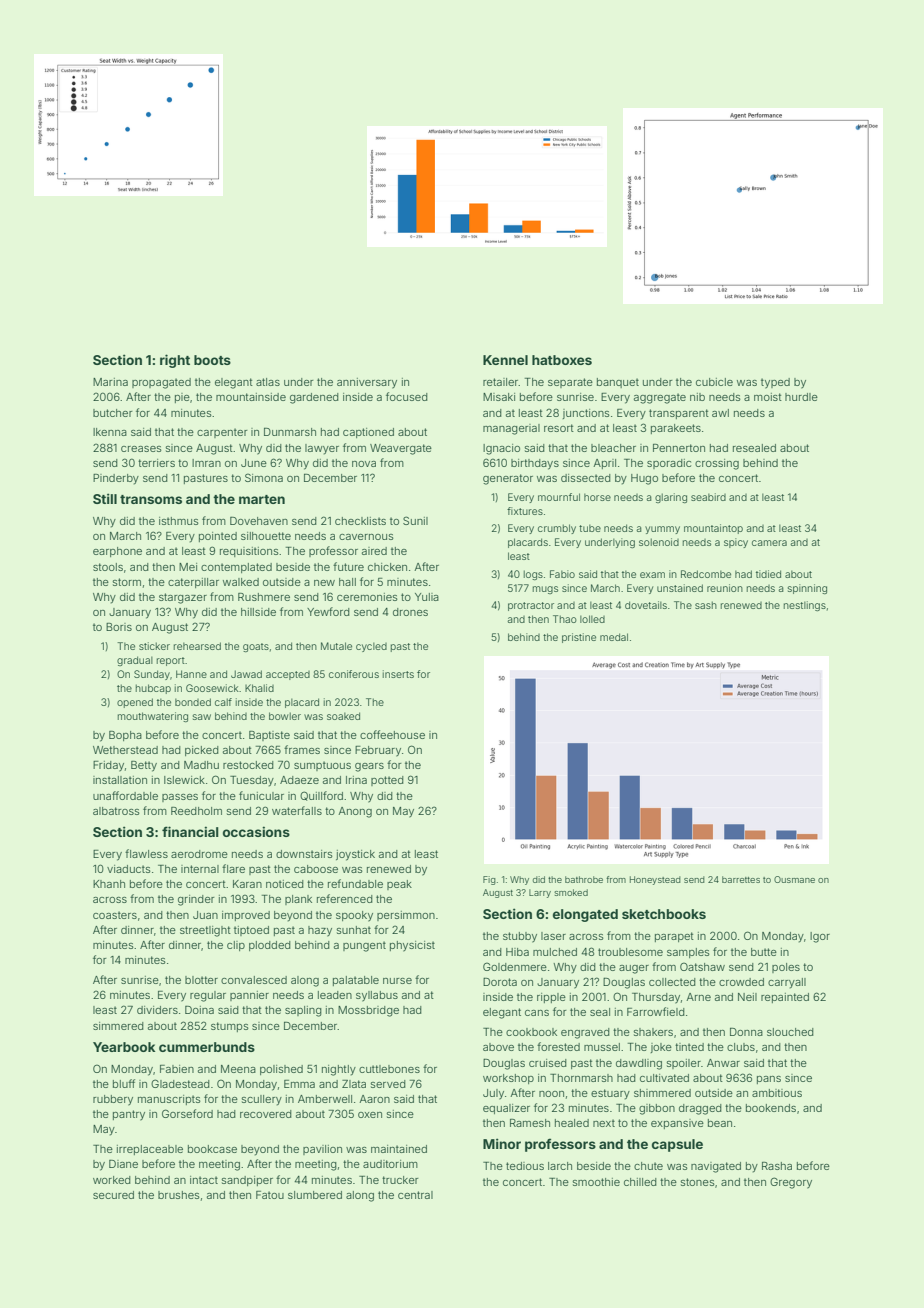  I want to click on reunion, so click(725, 588).
